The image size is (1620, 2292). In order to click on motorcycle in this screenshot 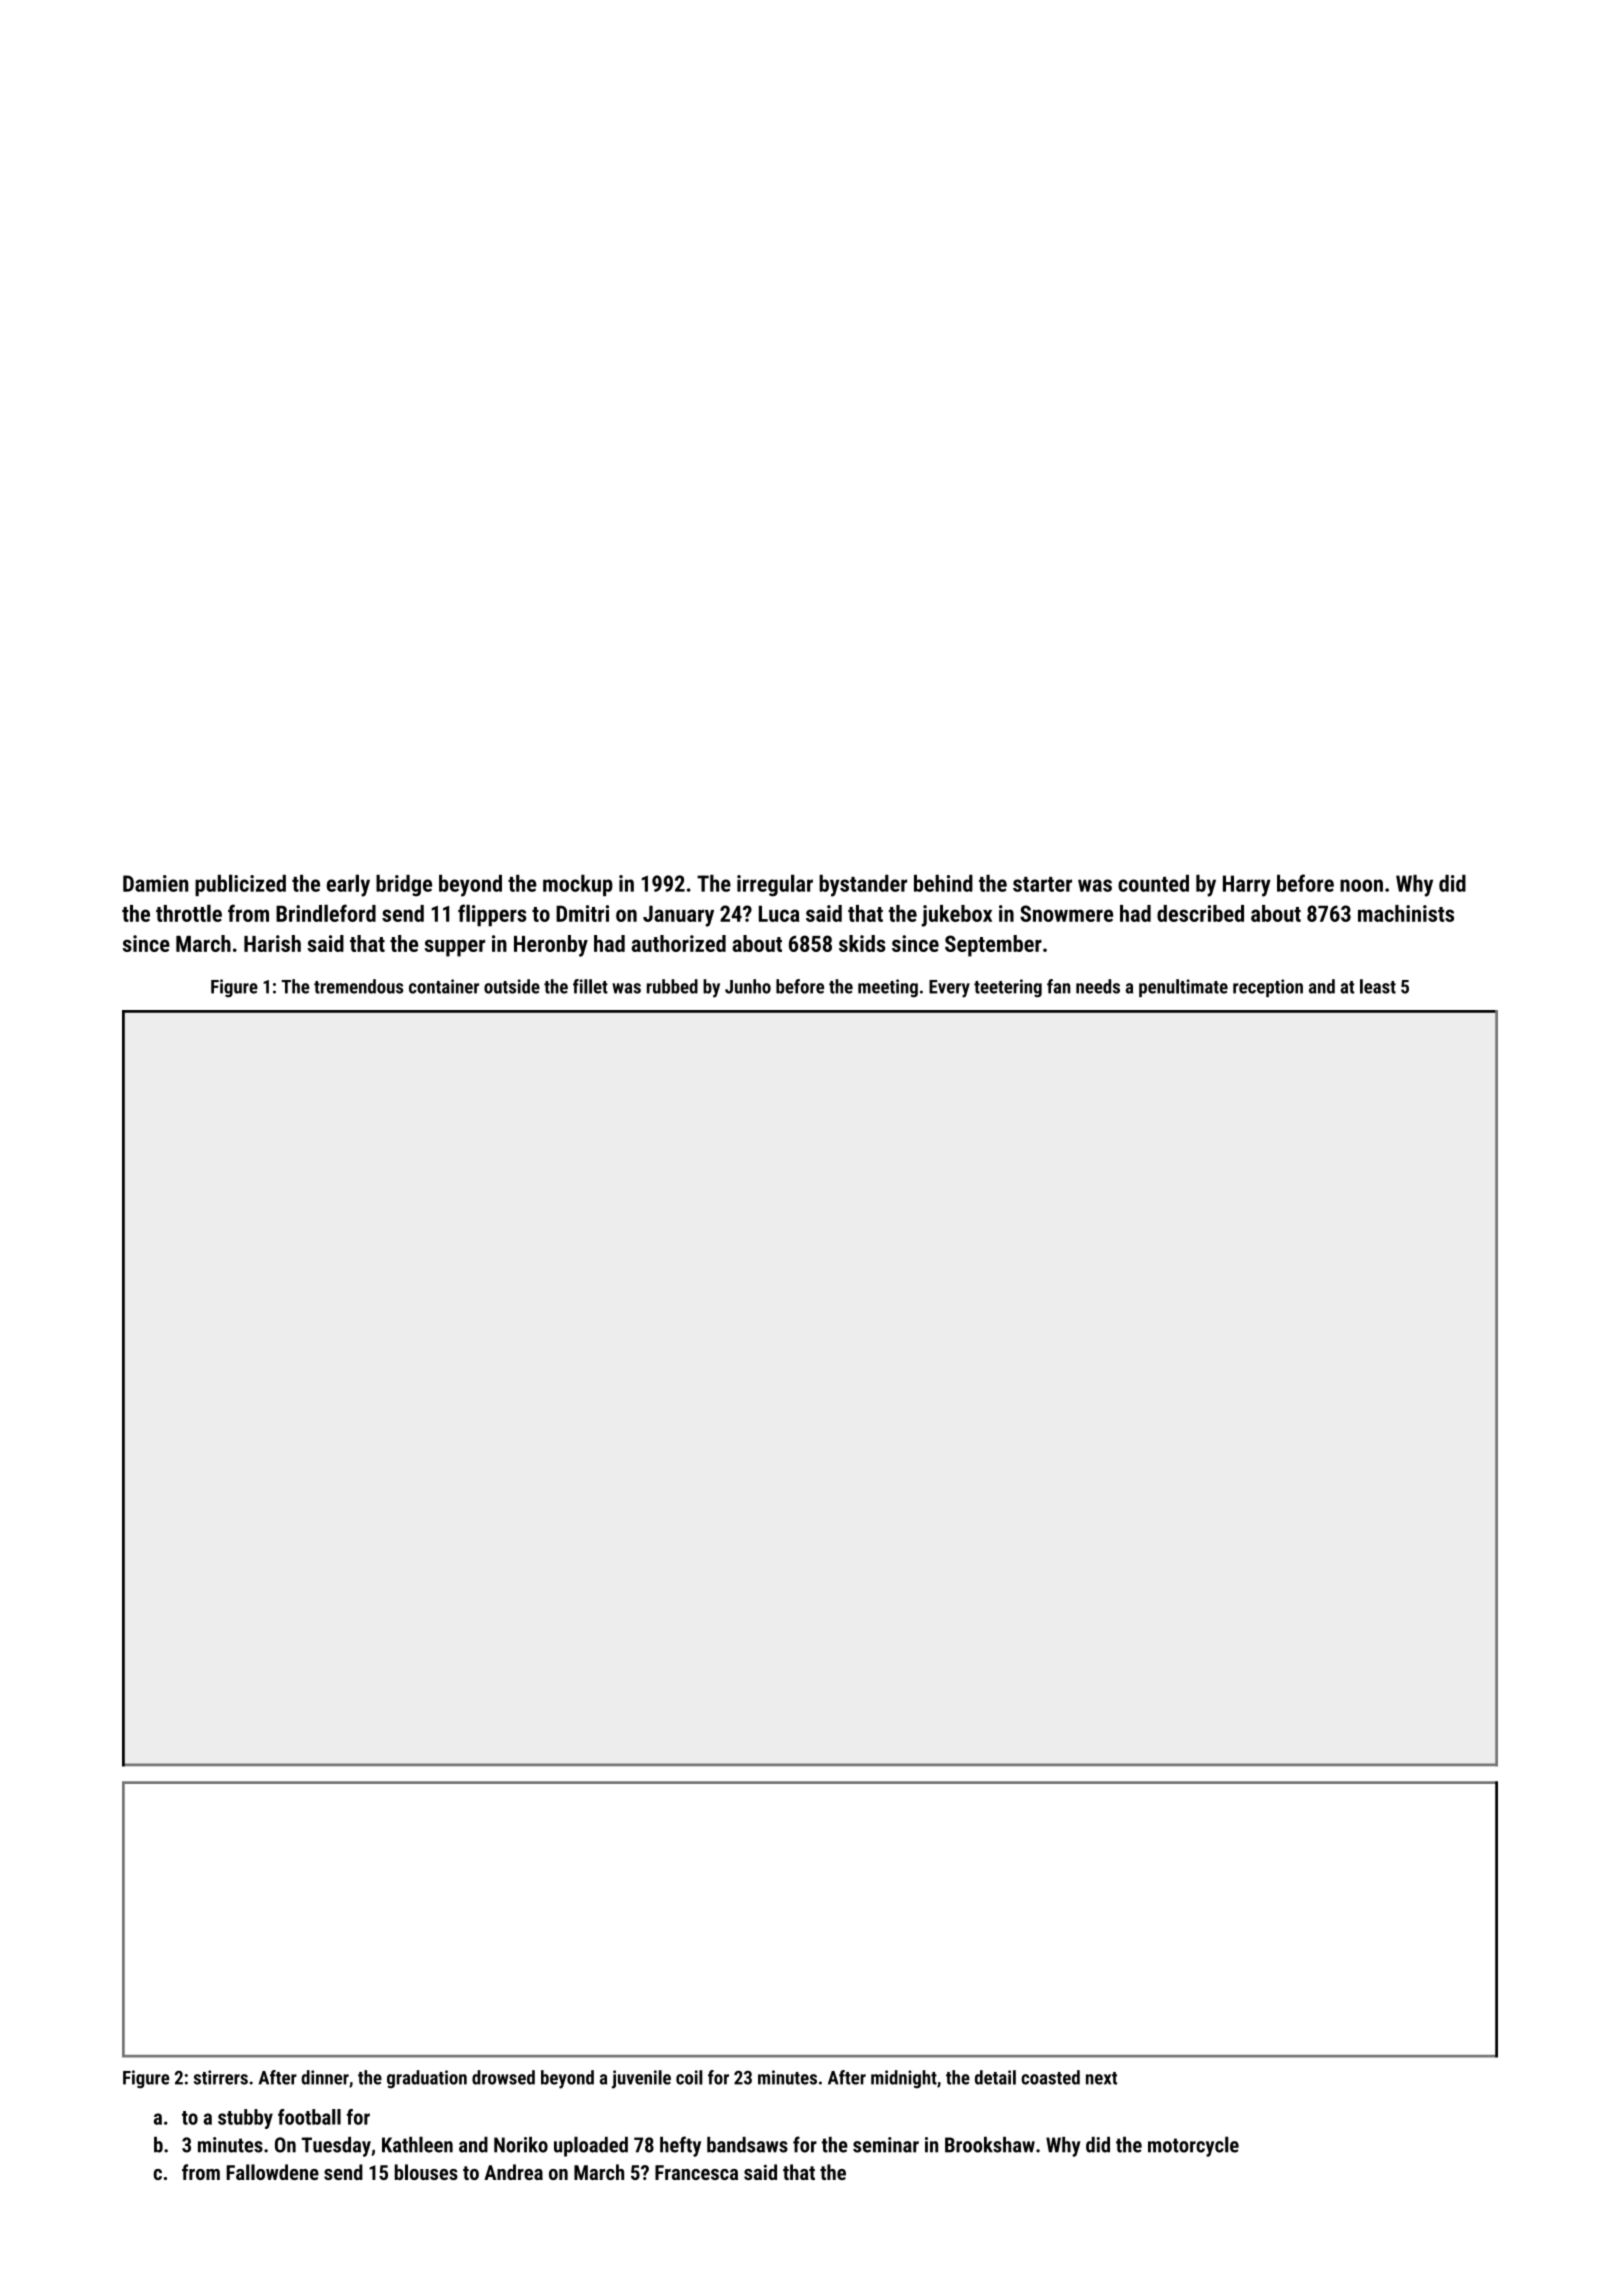, I will do `click(1193, 2146)`.
